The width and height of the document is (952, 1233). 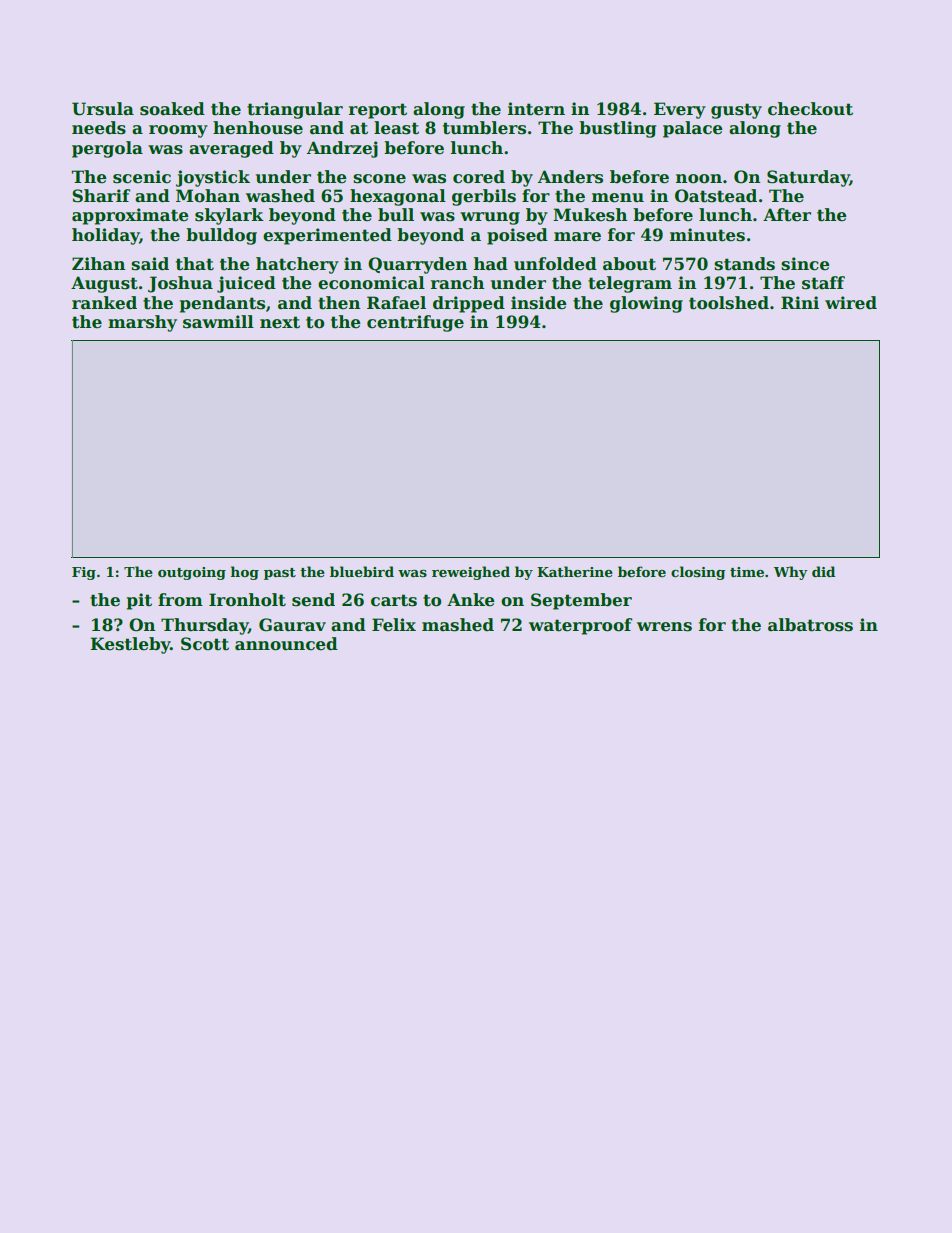 I want to click on marshy, so click(x=142, y=323).
